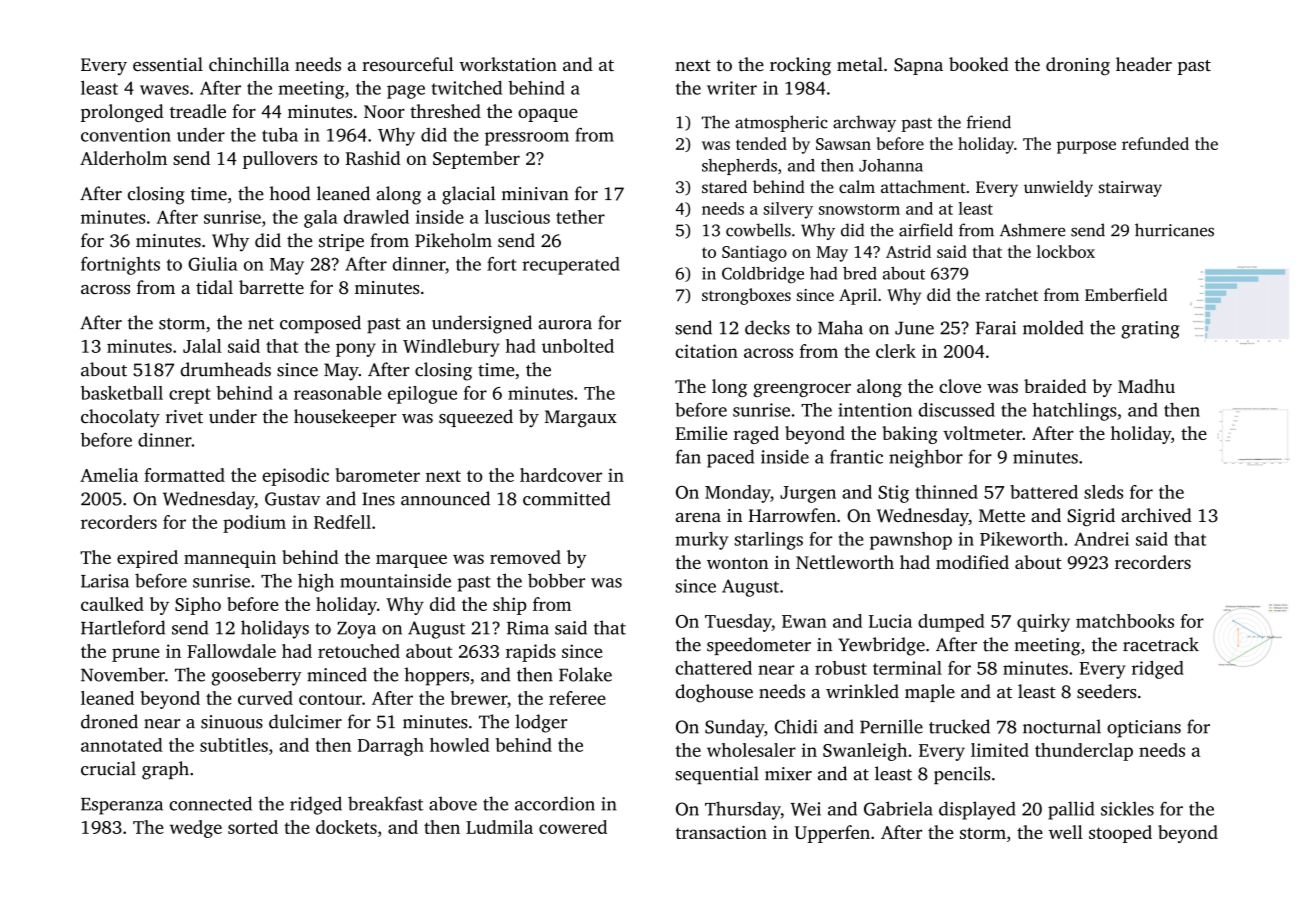  Describe the element at coordinates (1161, 644) in the document. I see `racetrack` at that location.
